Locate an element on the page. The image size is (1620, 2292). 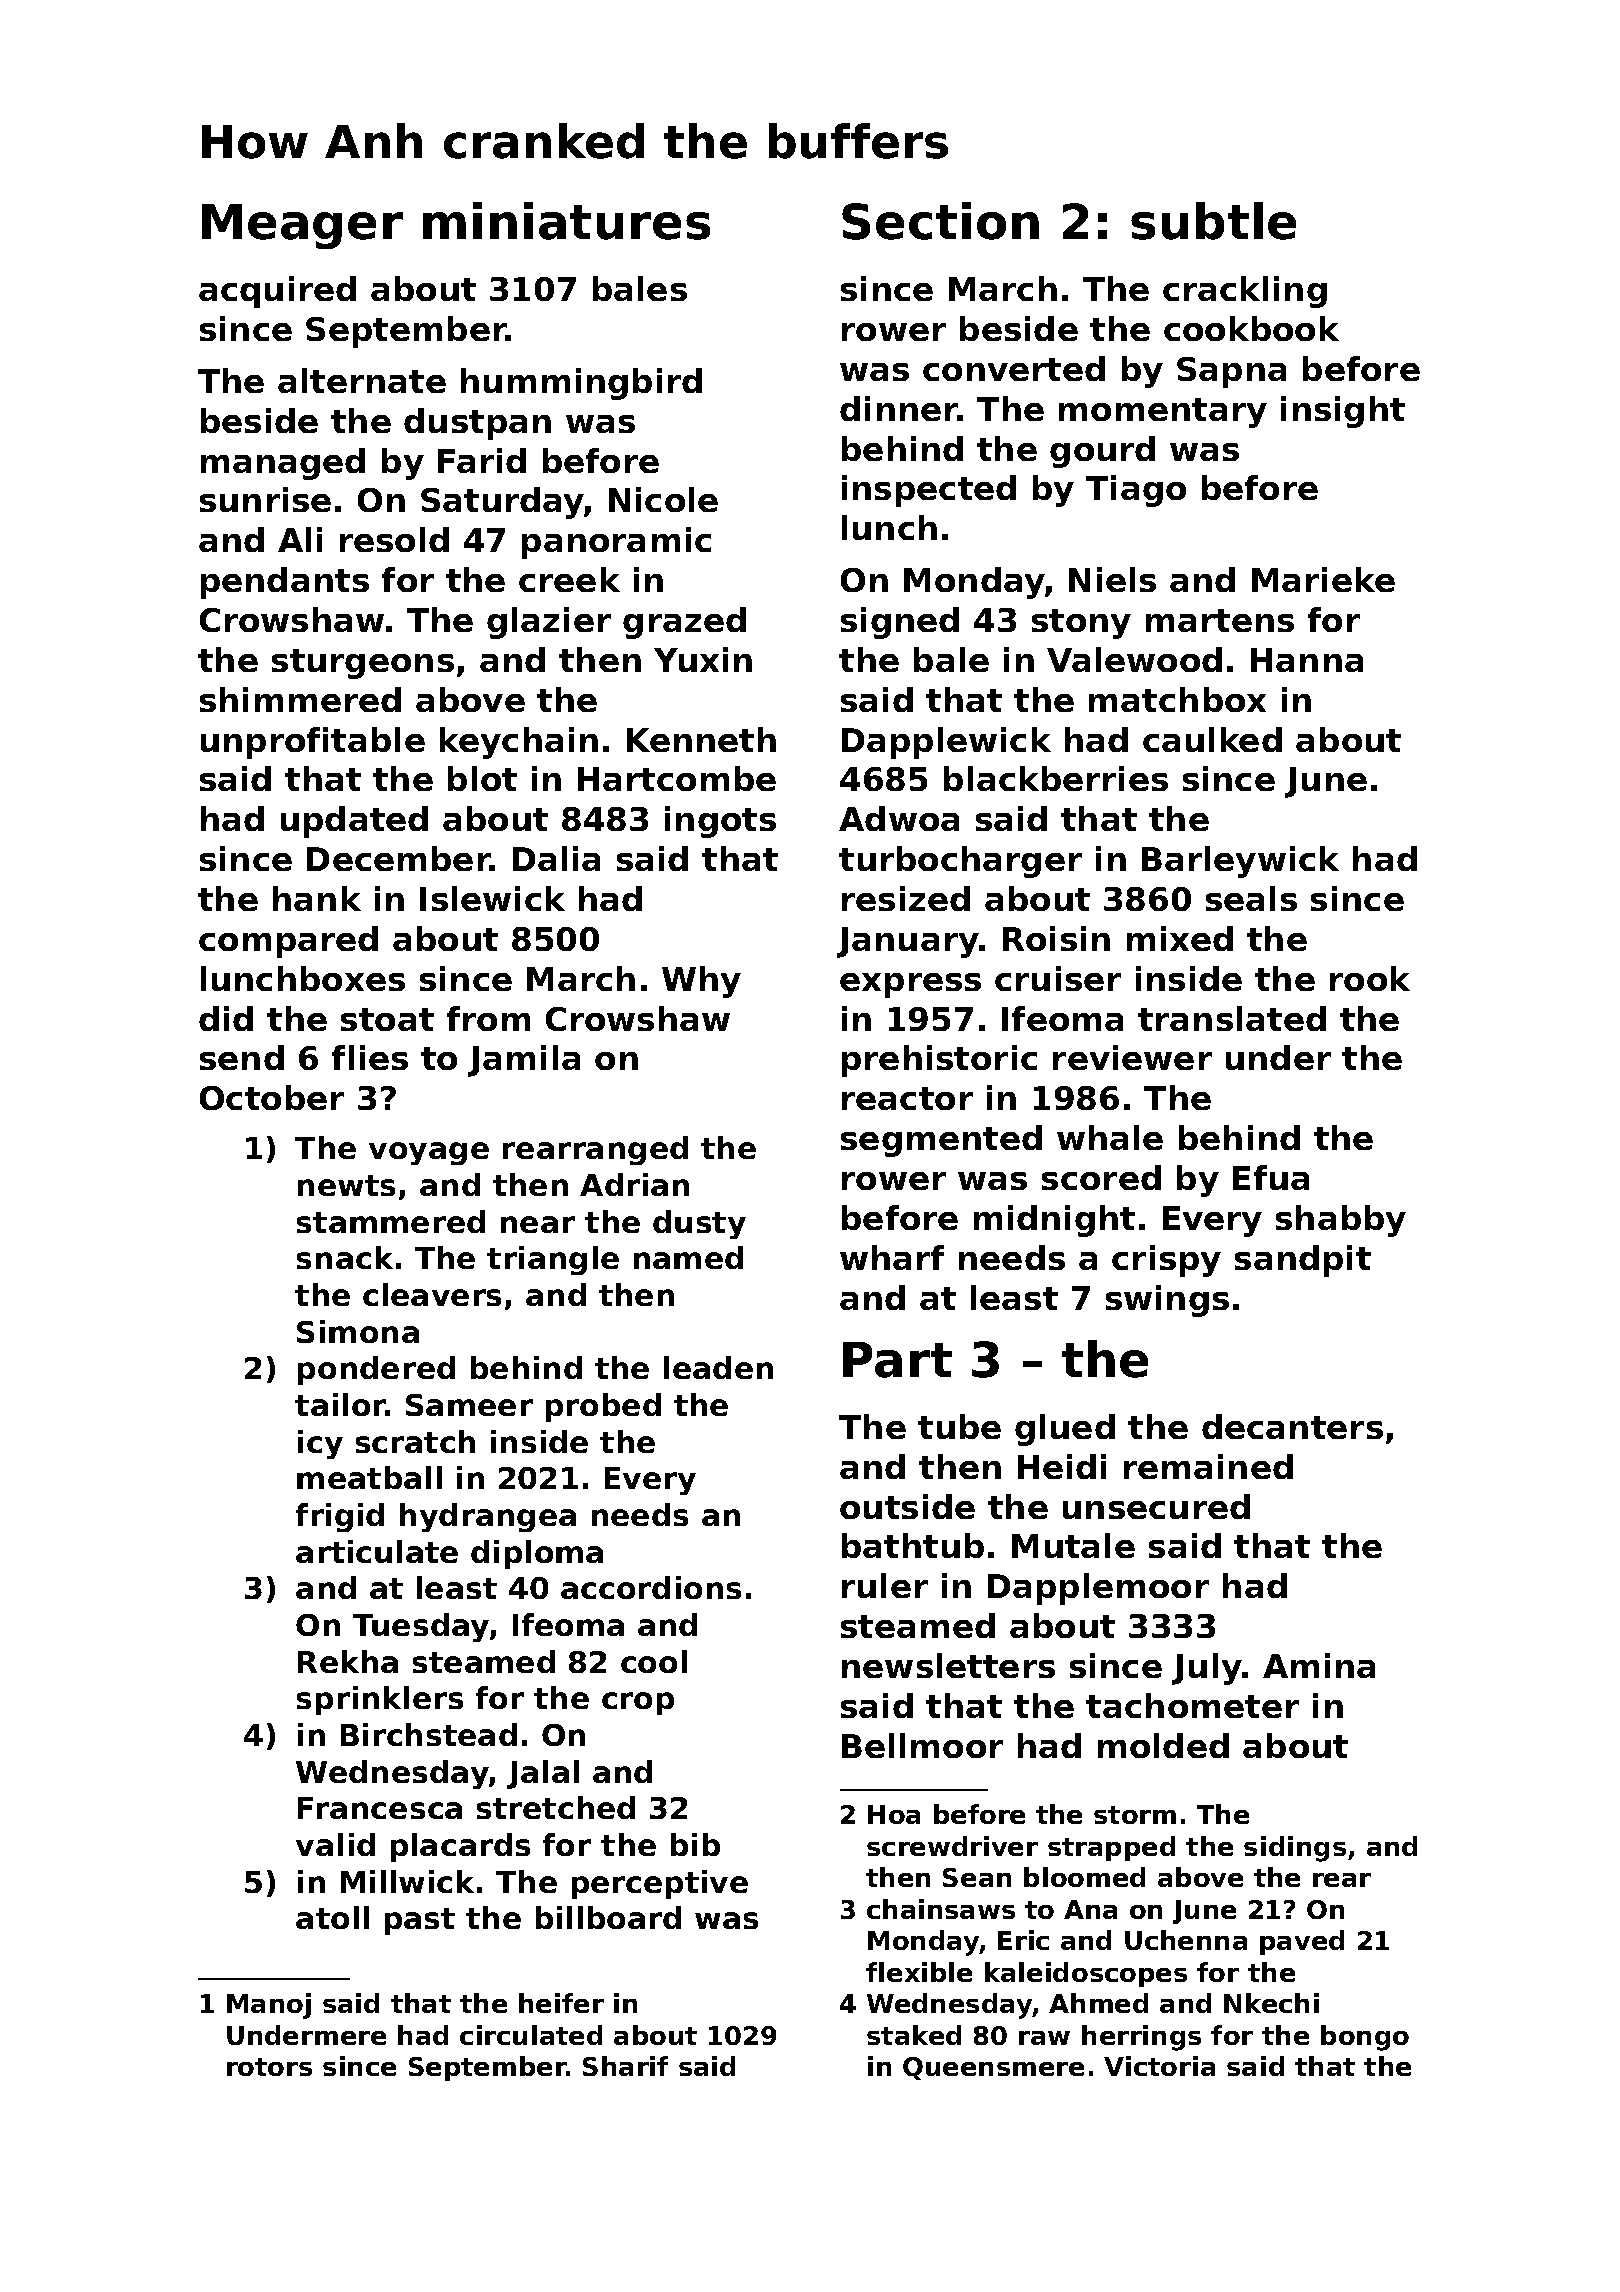
inspected is located at coordinates (929, 491).
